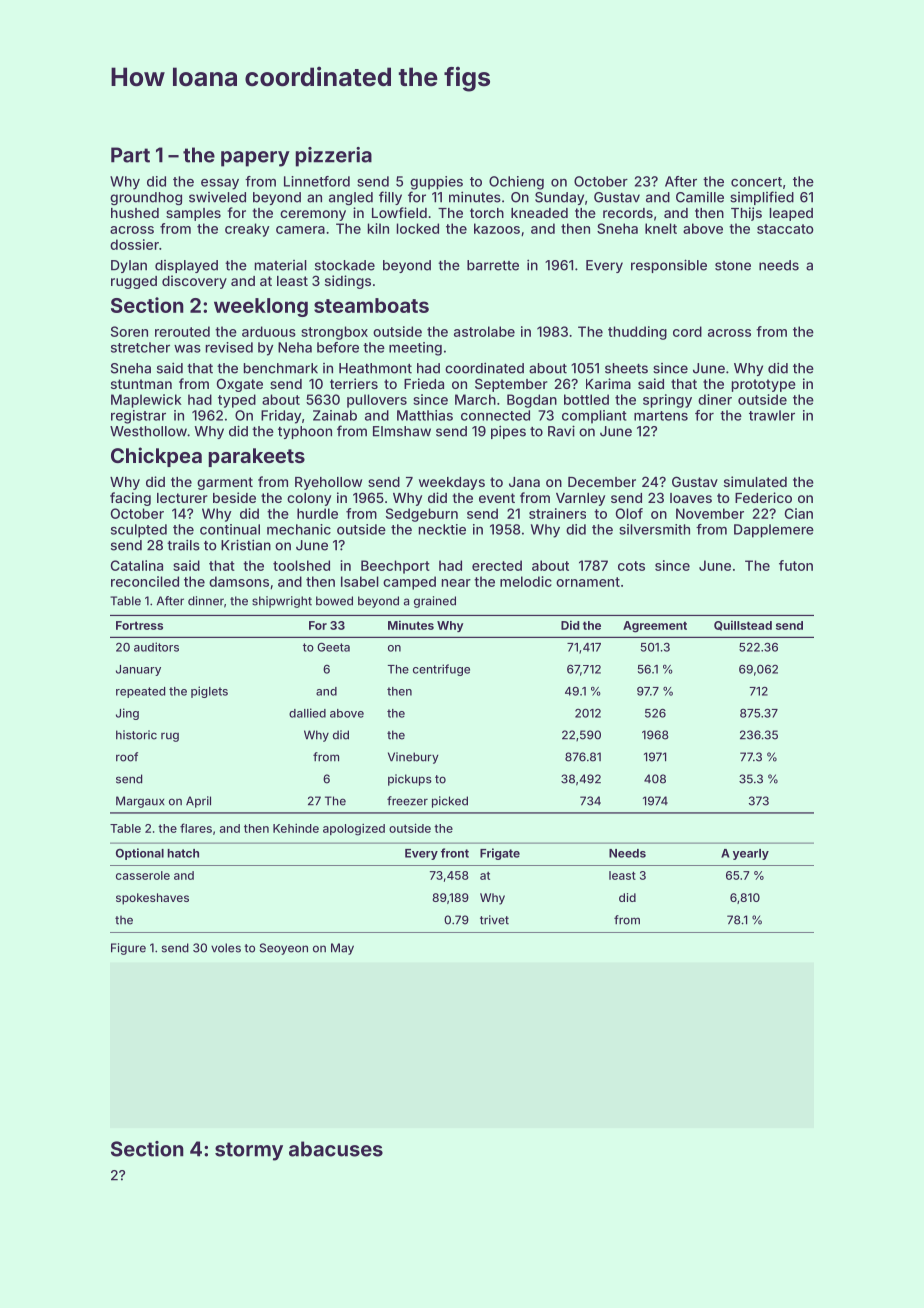 This image has width=924, height=1308. Describe the element at coordinates (140, 854) in the image. I see `Optional` at that location.
